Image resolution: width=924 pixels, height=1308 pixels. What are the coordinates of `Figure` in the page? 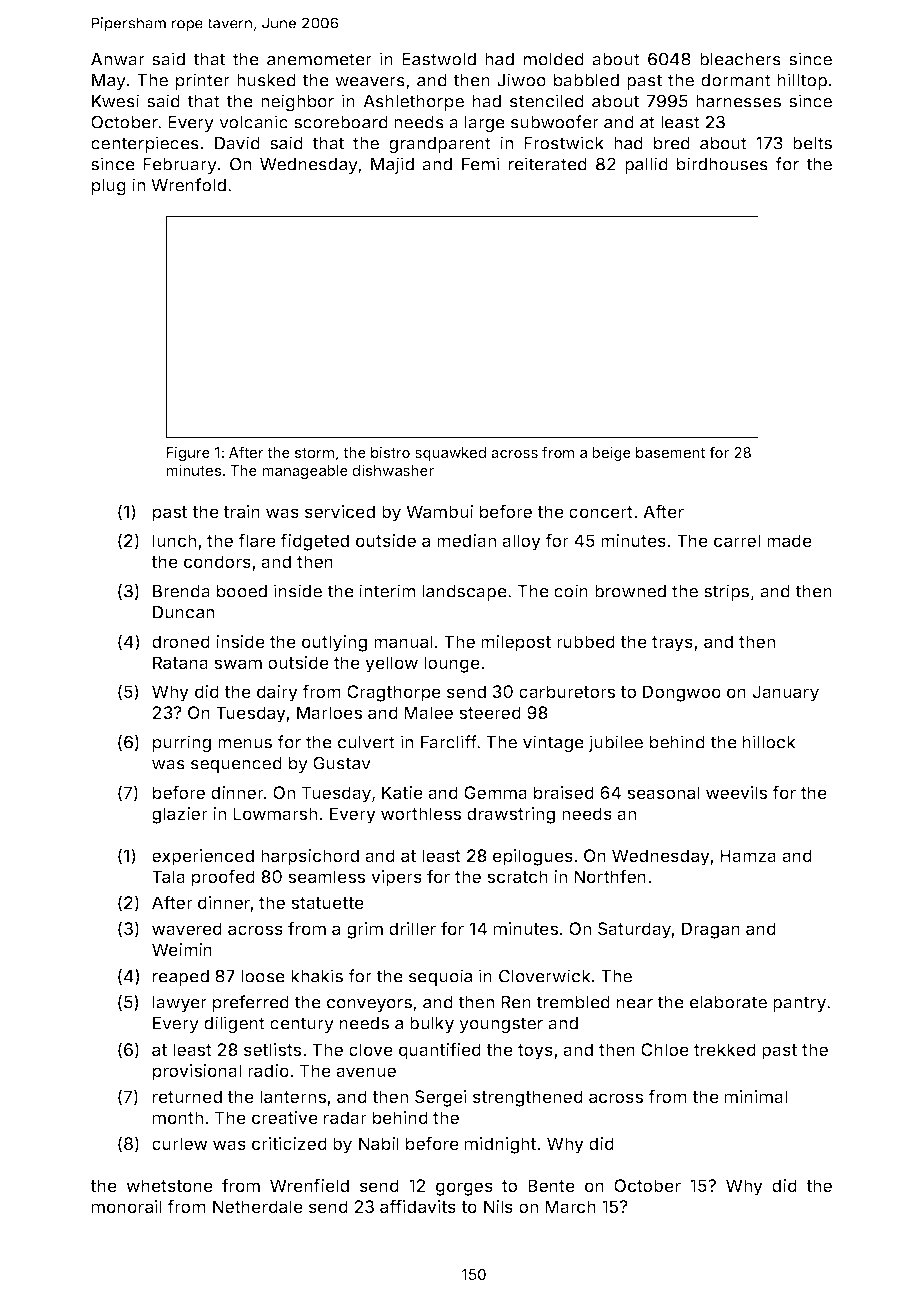 It's located at (188, 454).
